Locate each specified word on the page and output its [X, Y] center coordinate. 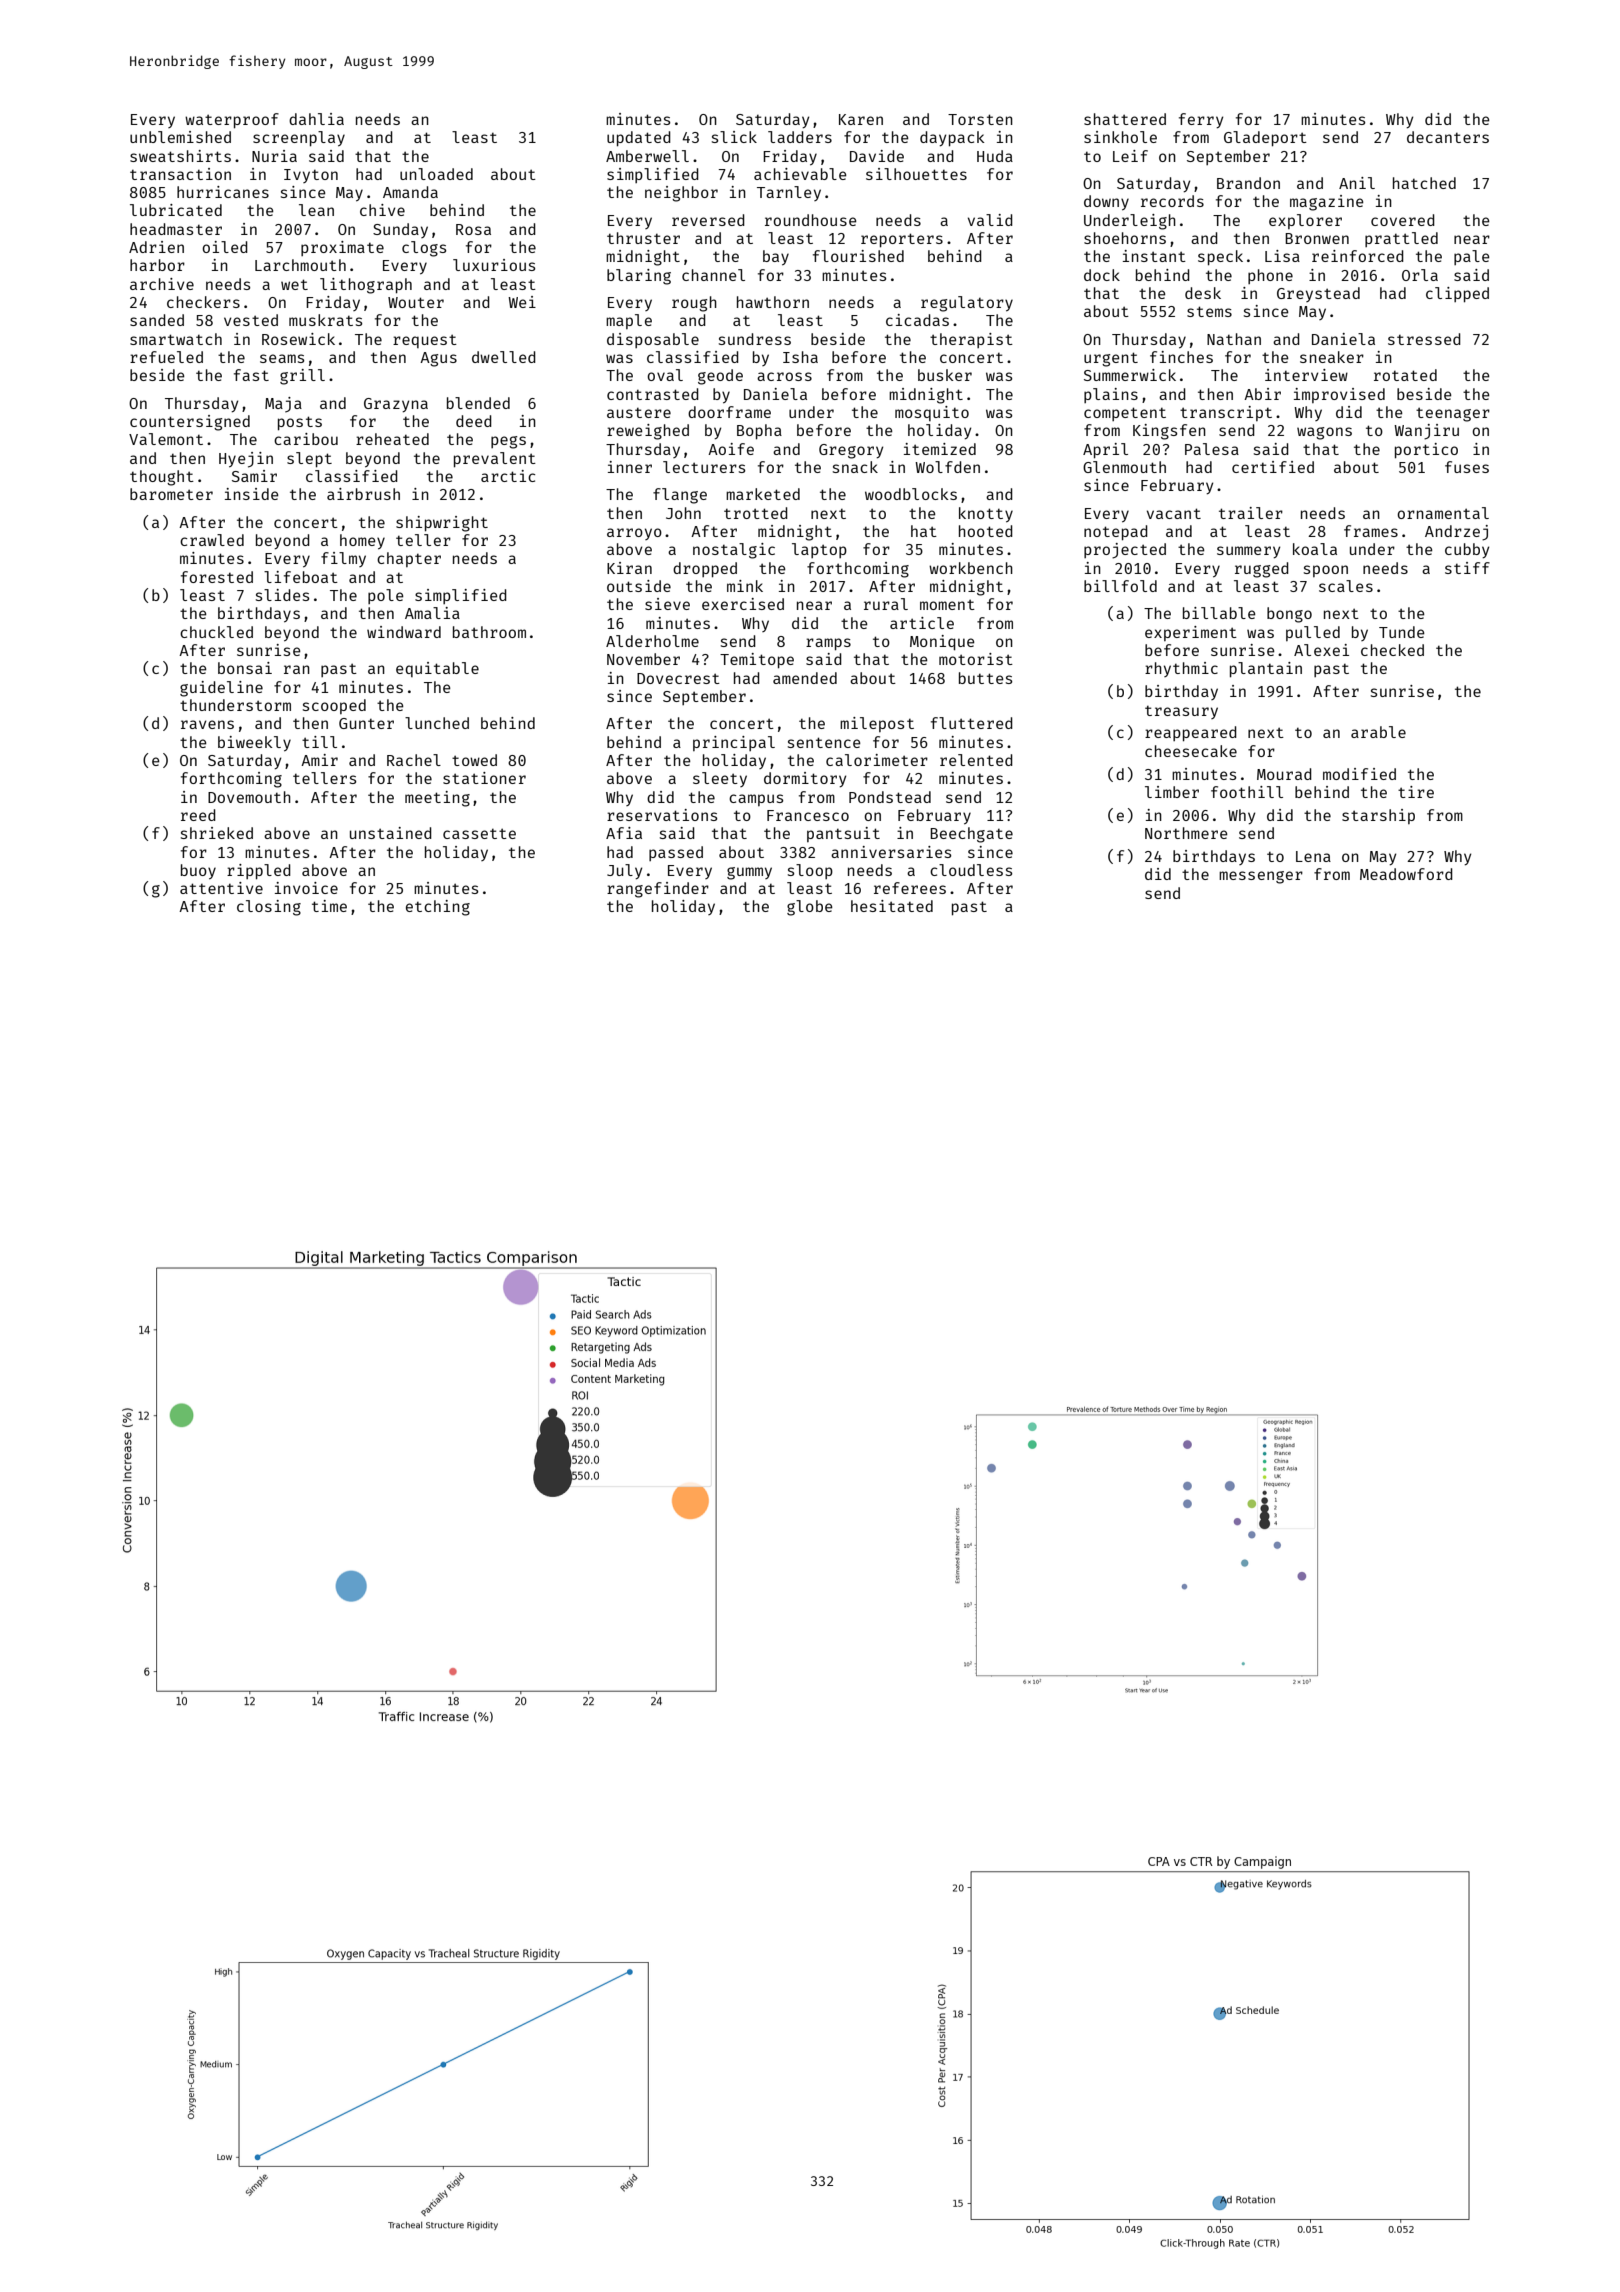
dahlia [316, 119]
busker [945, 375]
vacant [1174, 513]
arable [1378, 732]
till [319, 742]
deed [474, 421]
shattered [1125, 119]
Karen [861, 119]
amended [805, 678]
